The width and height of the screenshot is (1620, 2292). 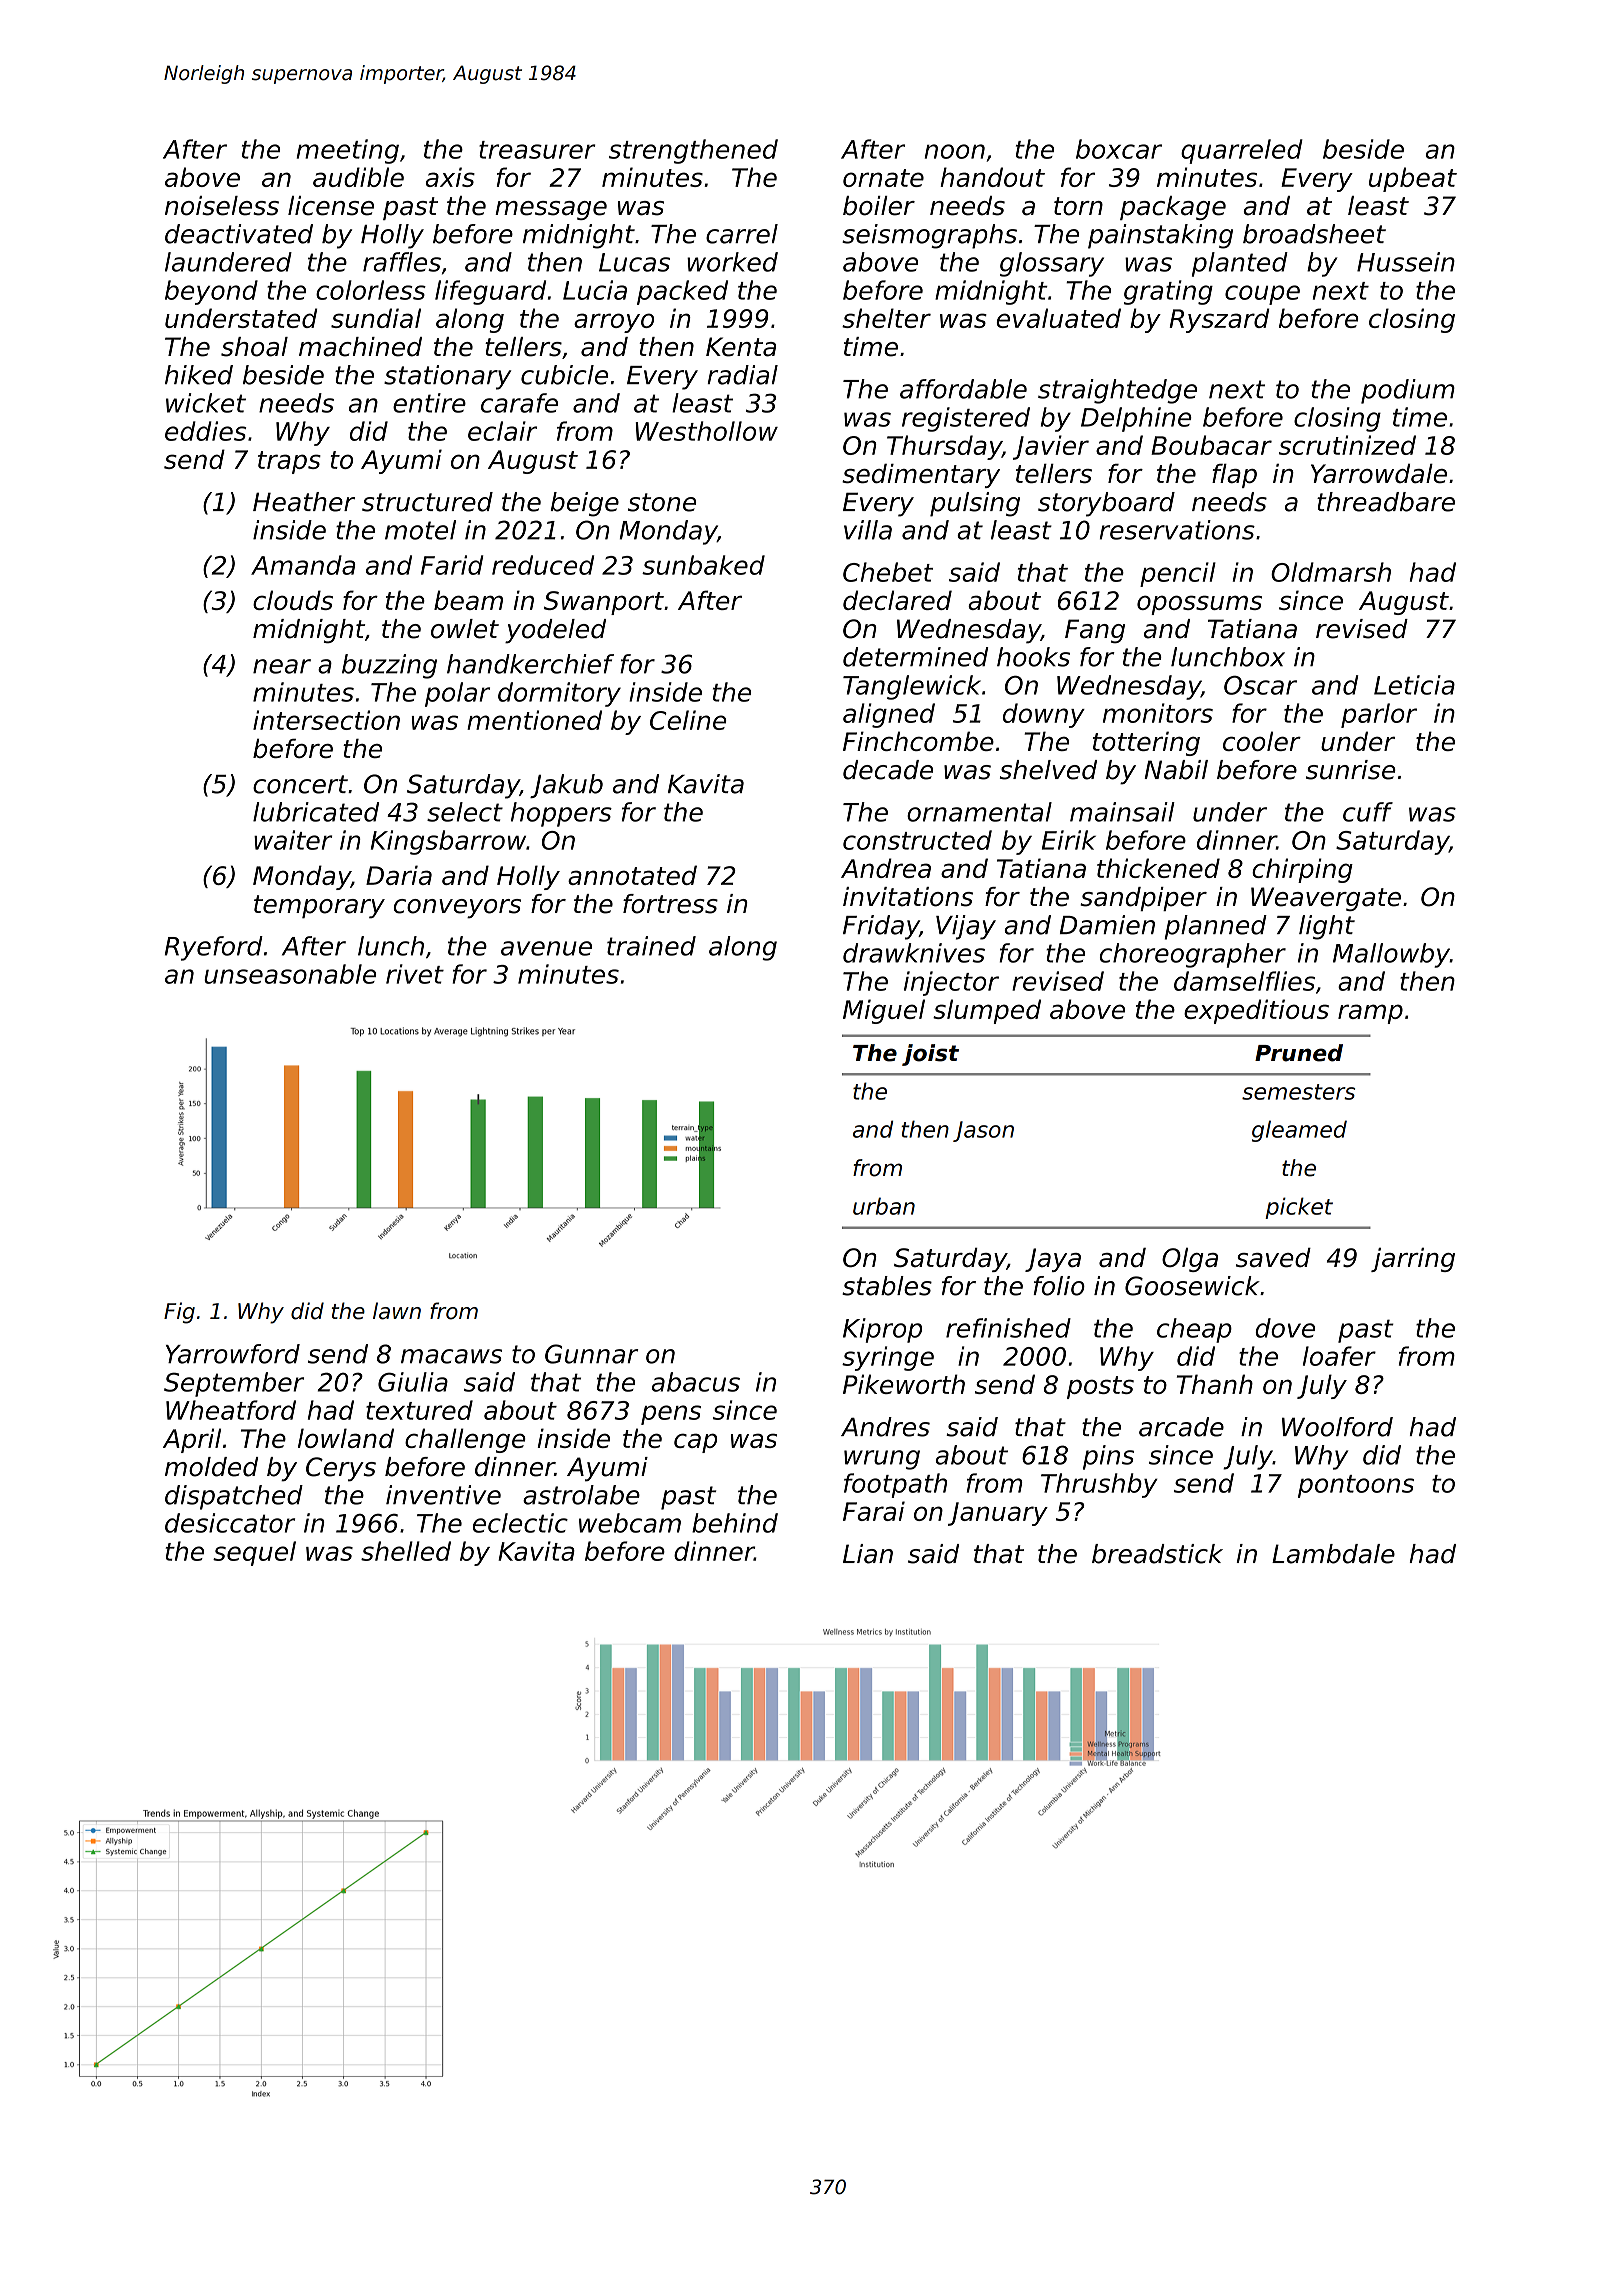 I want to click on Woolford, so click(x=1337, y=1427).
